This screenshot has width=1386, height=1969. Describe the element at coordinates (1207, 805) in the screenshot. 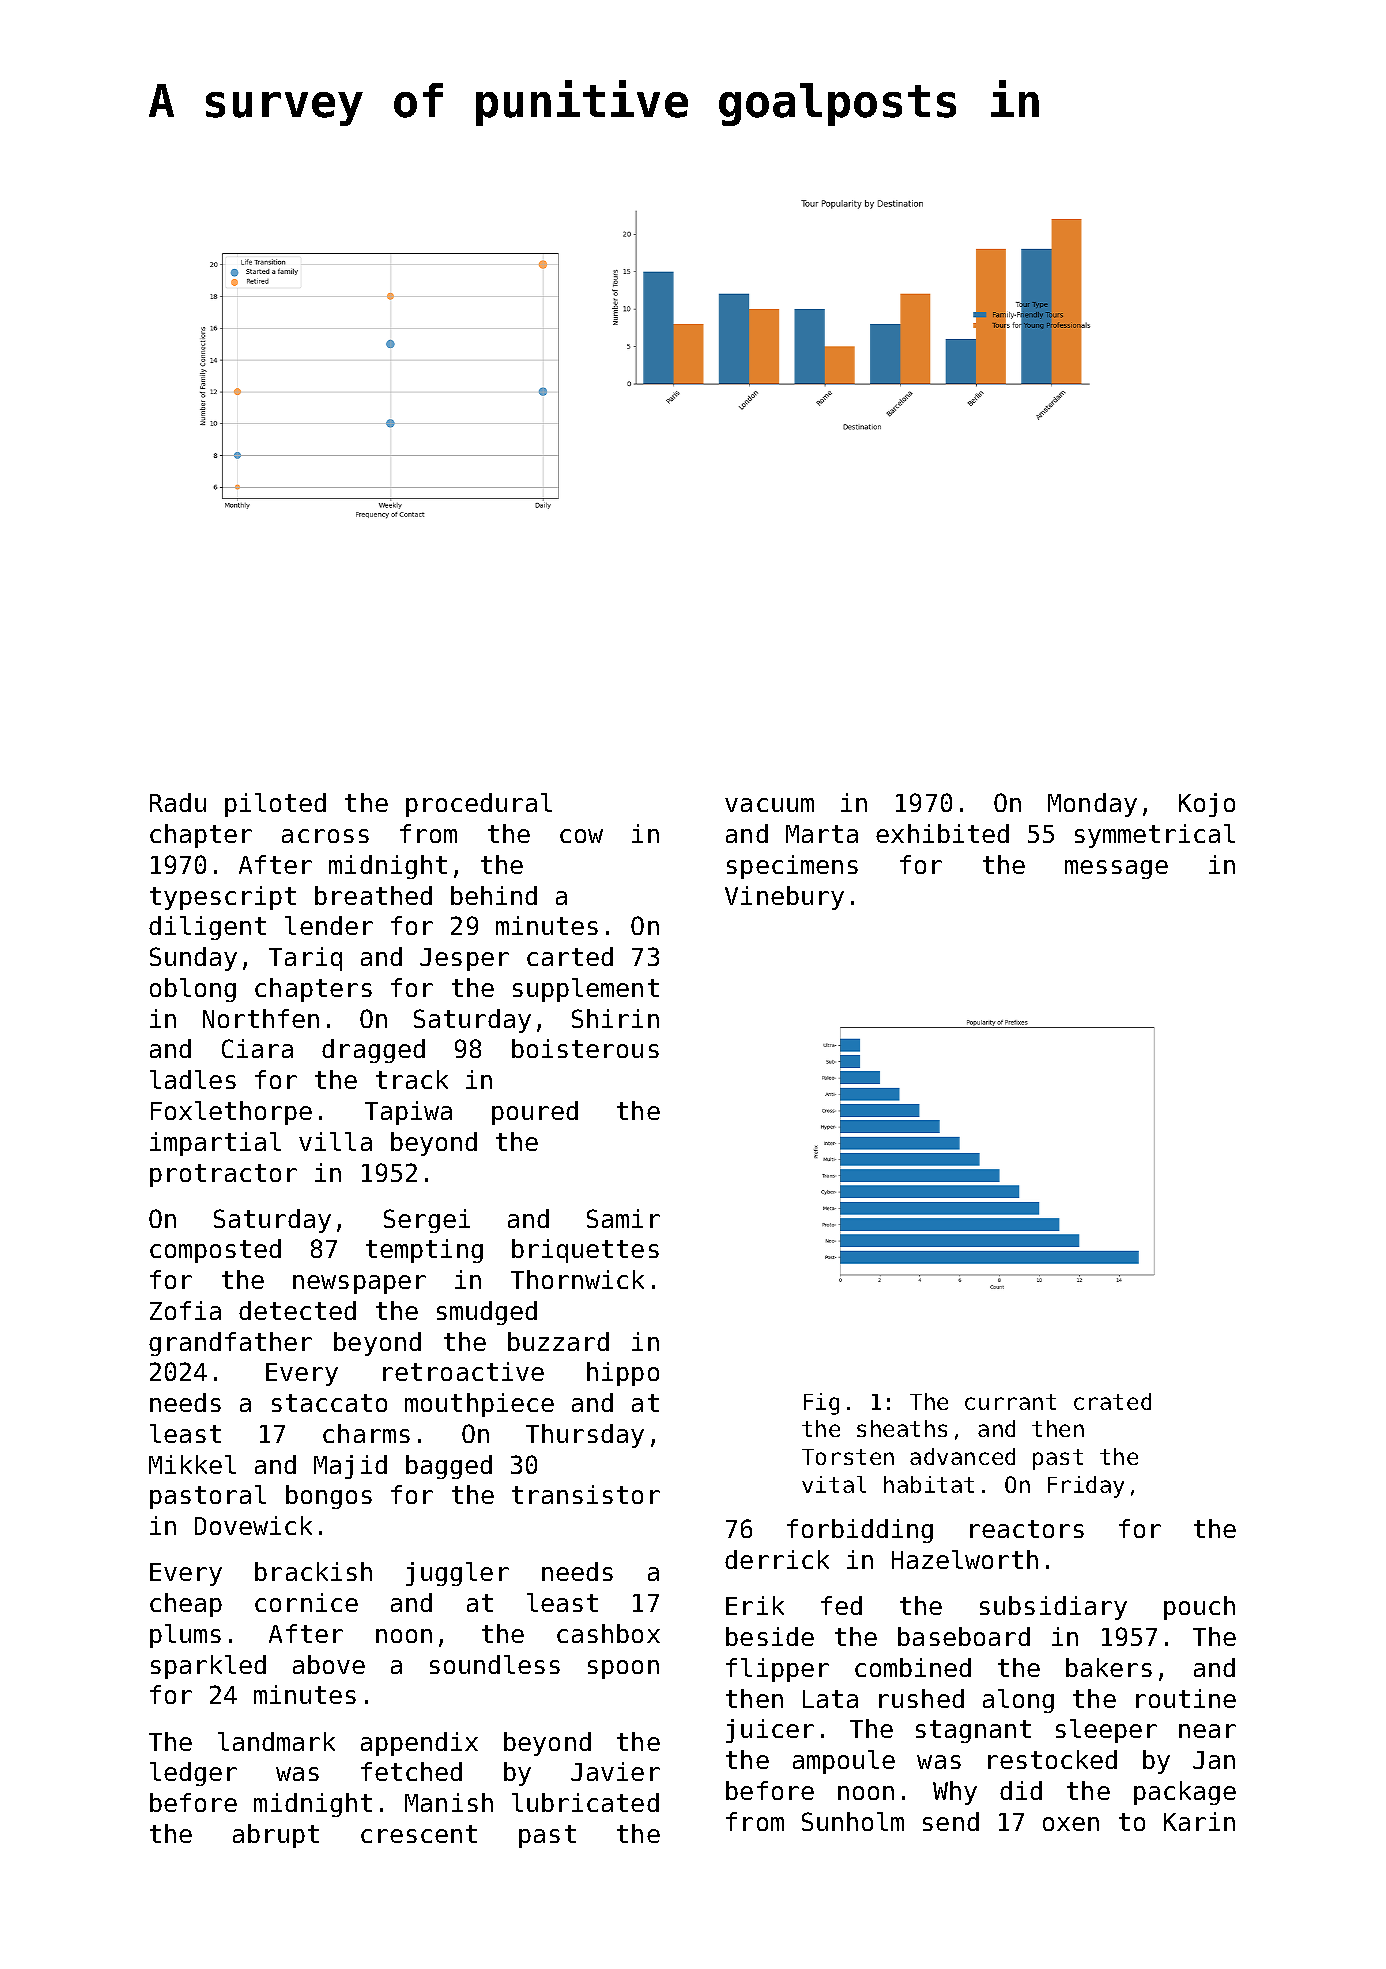

I see `Kojo` at that location.
